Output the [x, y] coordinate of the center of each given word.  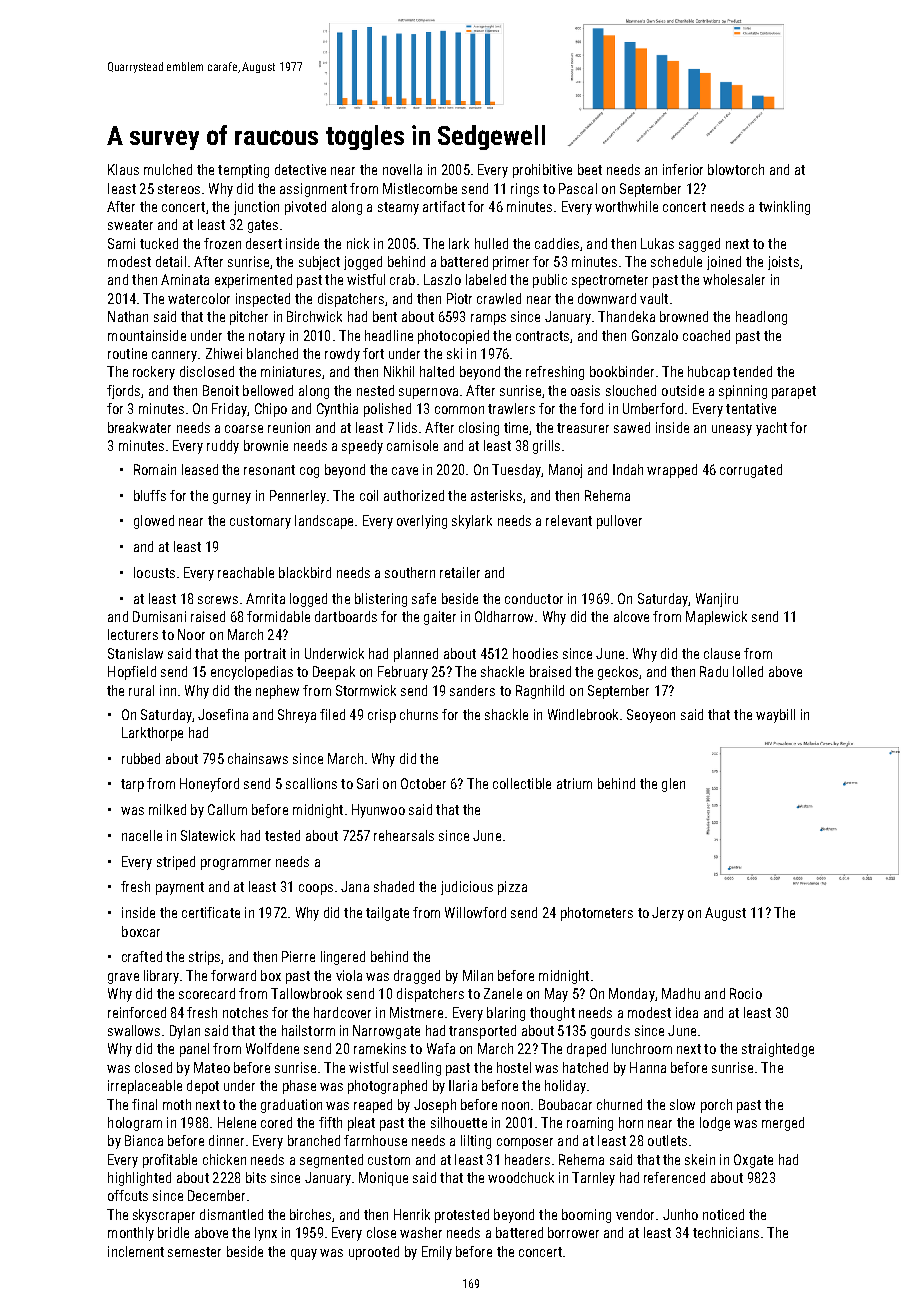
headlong [761, 318]
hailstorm [308, 1030]
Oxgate [753, 1161]
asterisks [496, 495]
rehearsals [404, 835]
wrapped [672, 471]
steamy [398, 208]
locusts [154, 572]
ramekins [380, 1048]
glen [673, 785]
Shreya [297, 716]
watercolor [199, 298]
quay [304, 1254]
